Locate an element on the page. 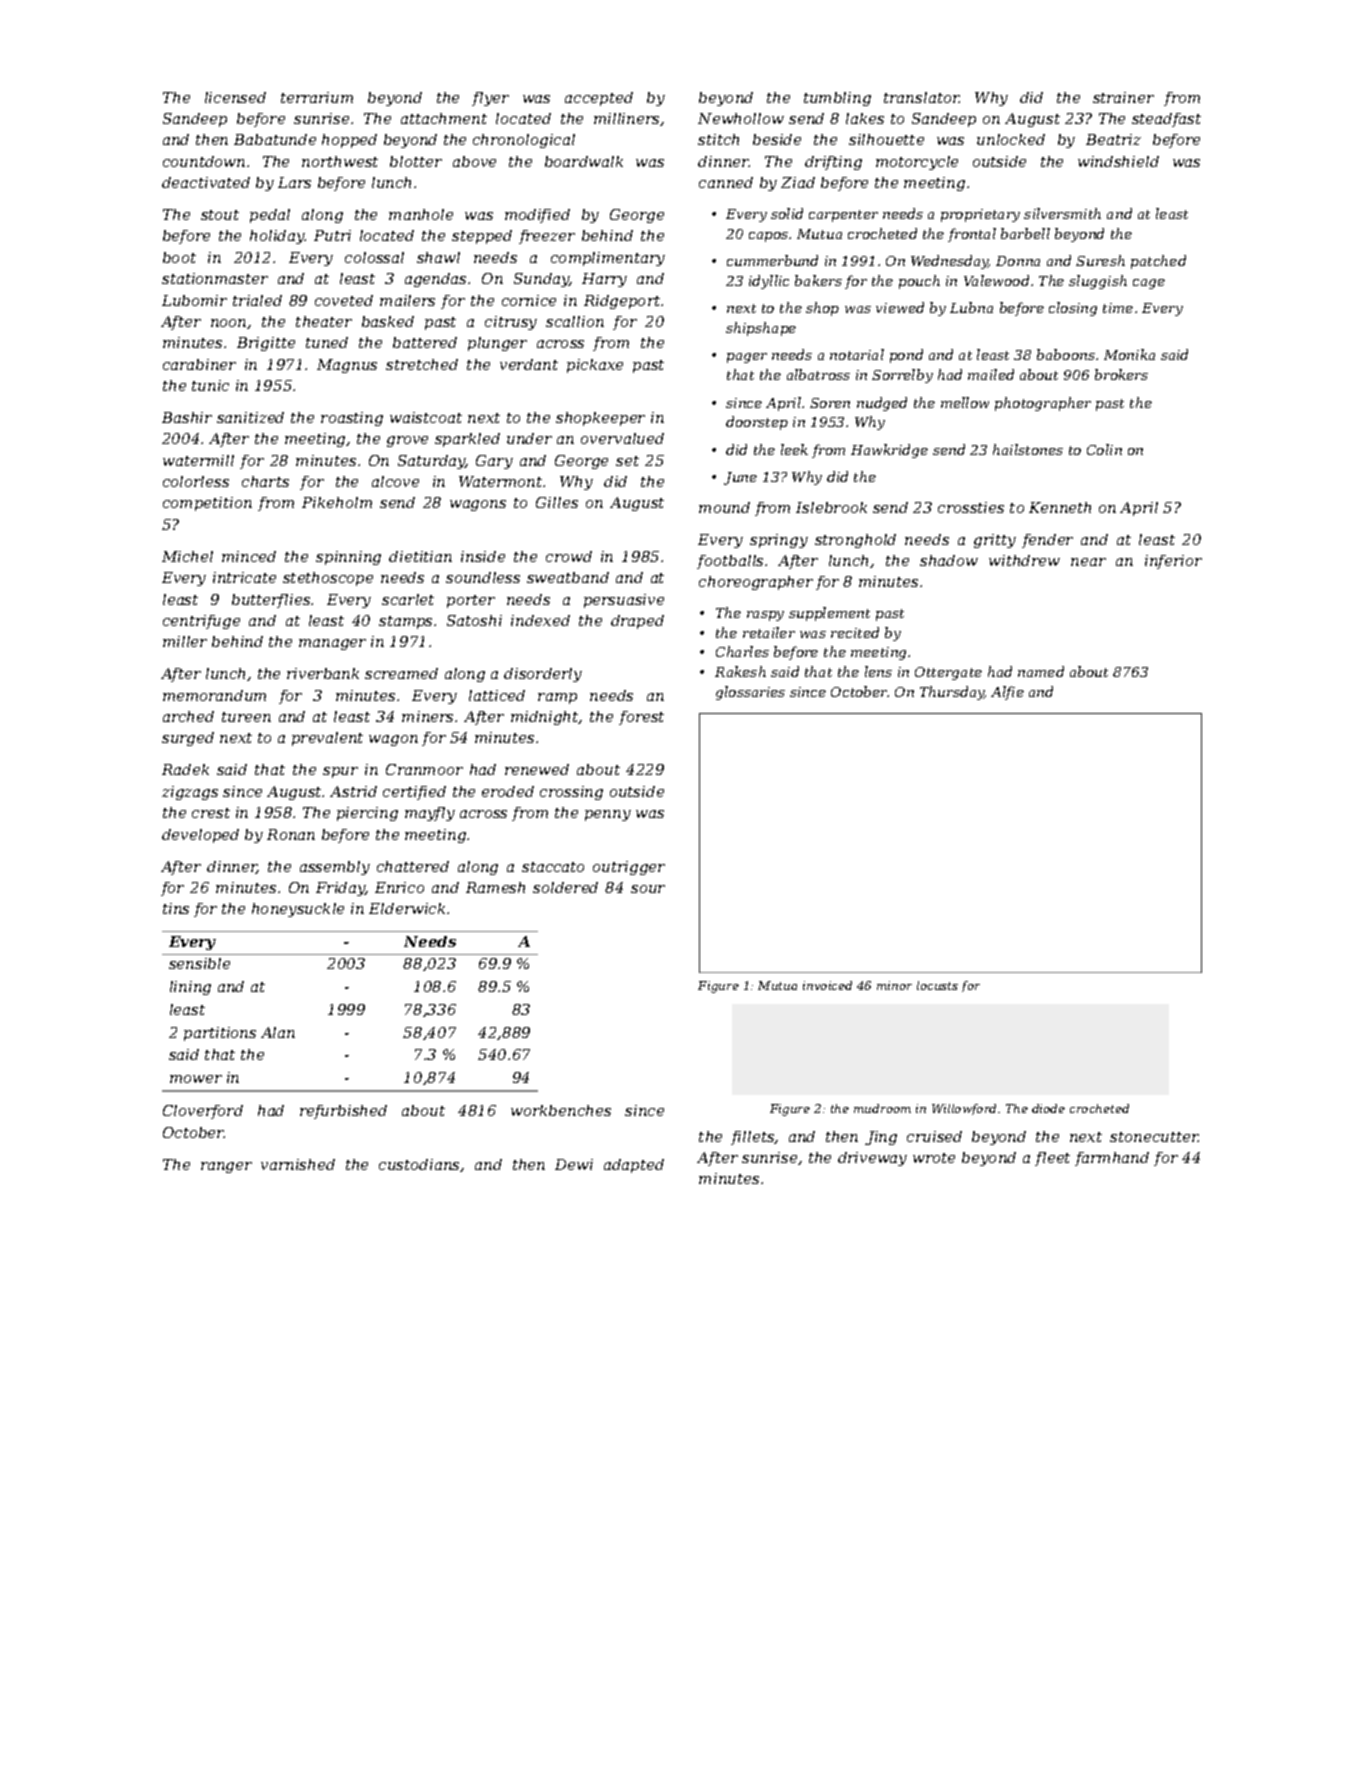  locusts is located at coordinates (937, 985).
